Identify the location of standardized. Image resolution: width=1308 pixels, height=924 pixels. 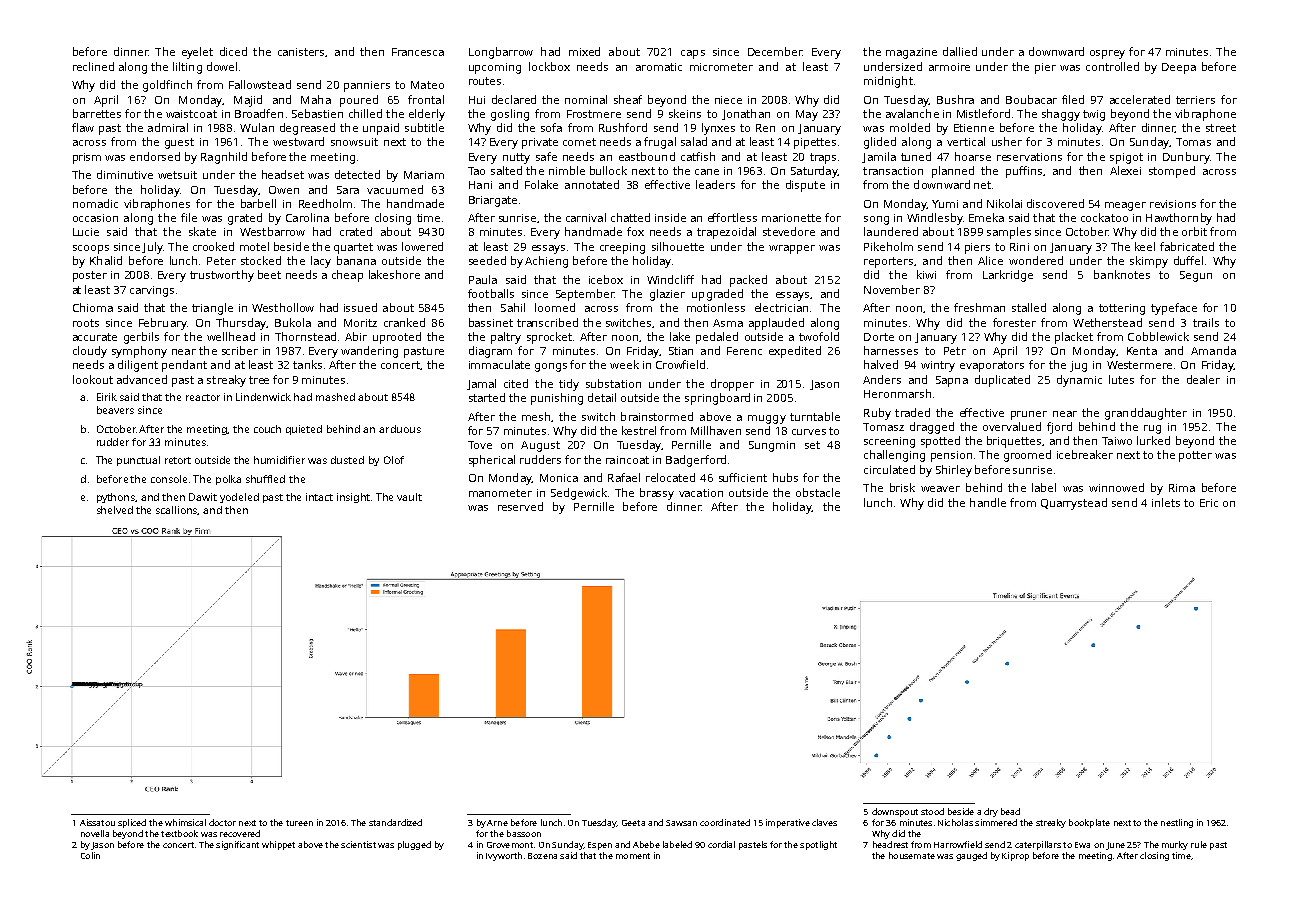
(395, 822).
